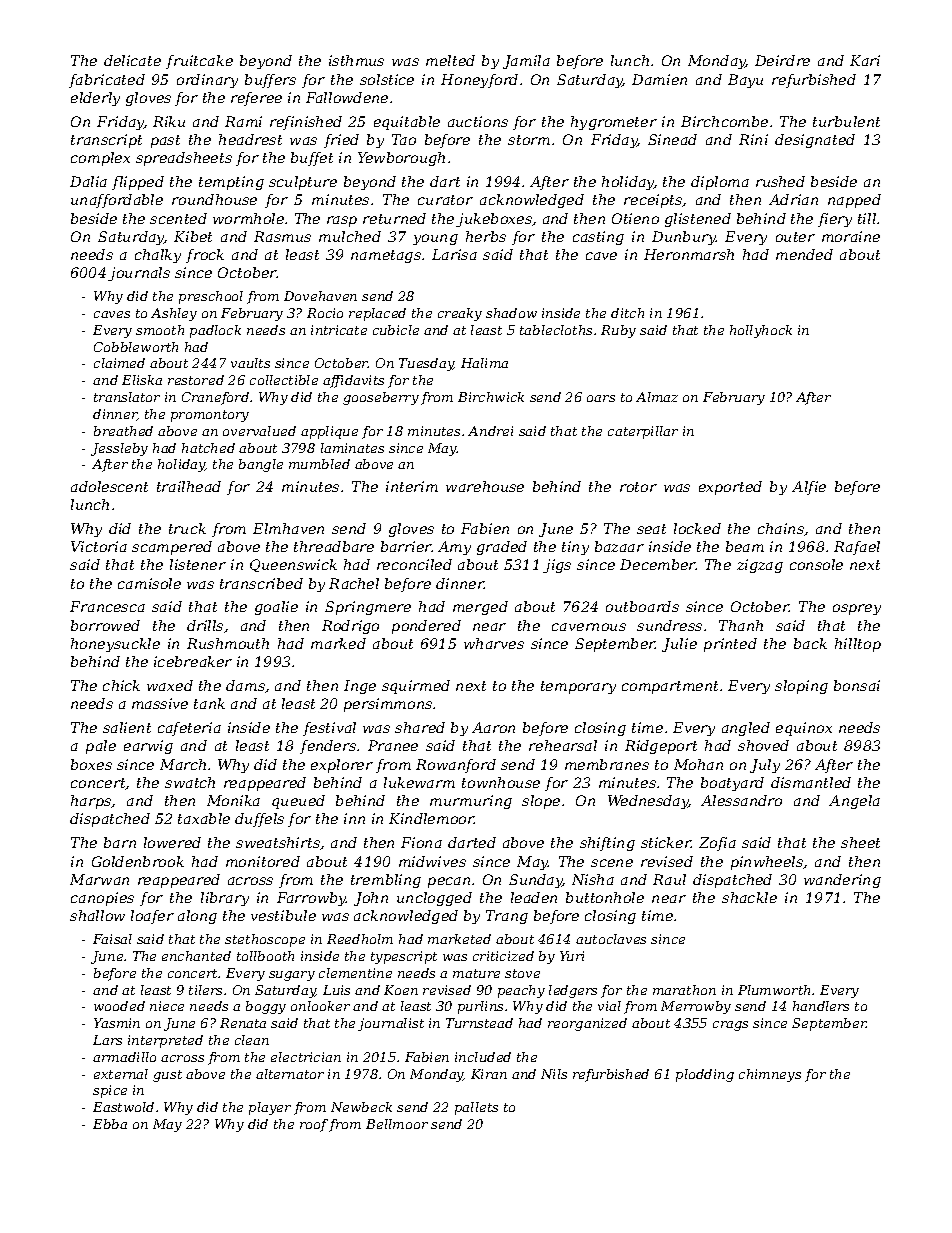 This screenshot has height=1233, width=952. Describe the element at coordinates (412, 486) in the screenshot. I see `interim` at that location.
